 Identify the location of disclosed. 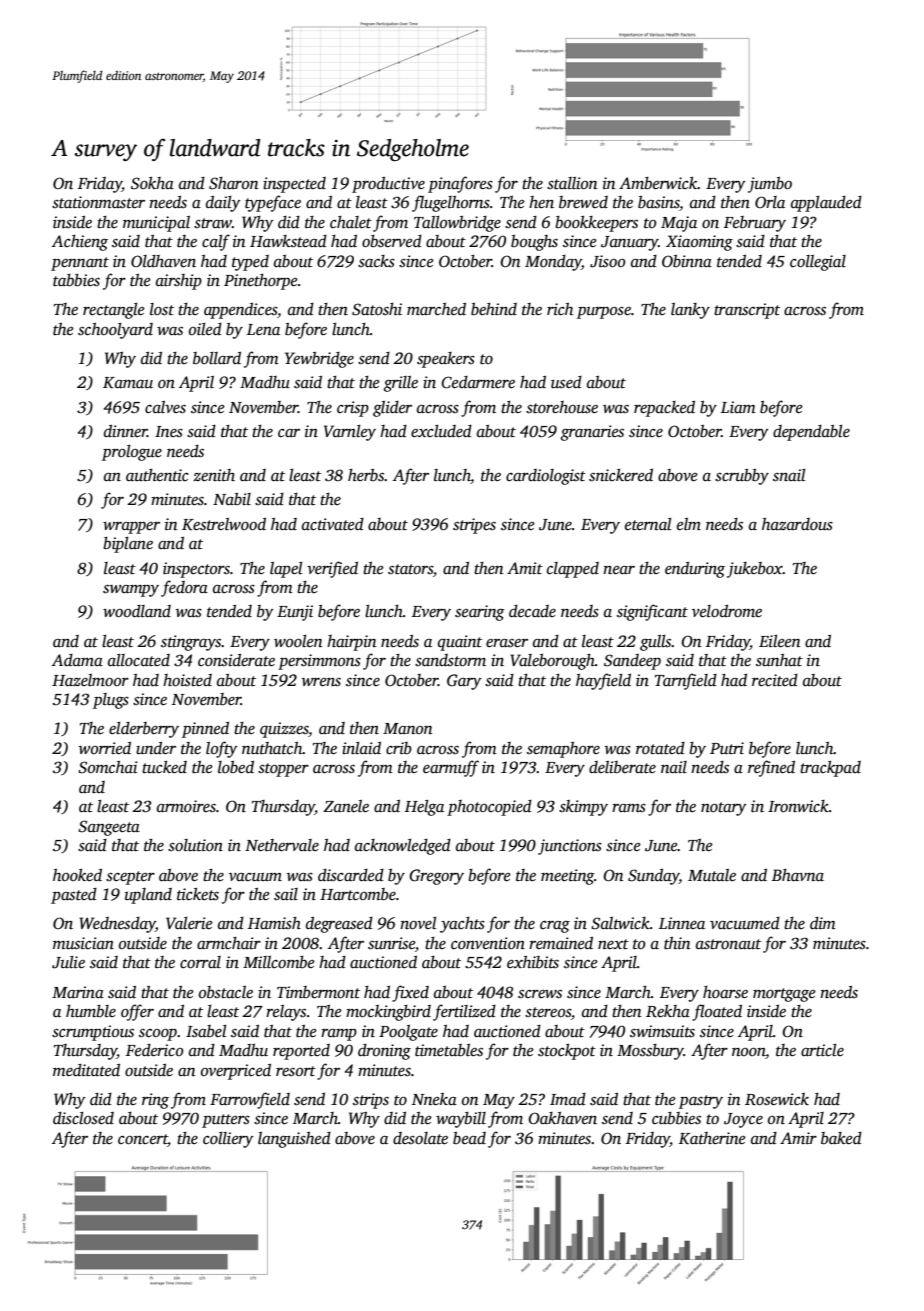
(83, 1118).
